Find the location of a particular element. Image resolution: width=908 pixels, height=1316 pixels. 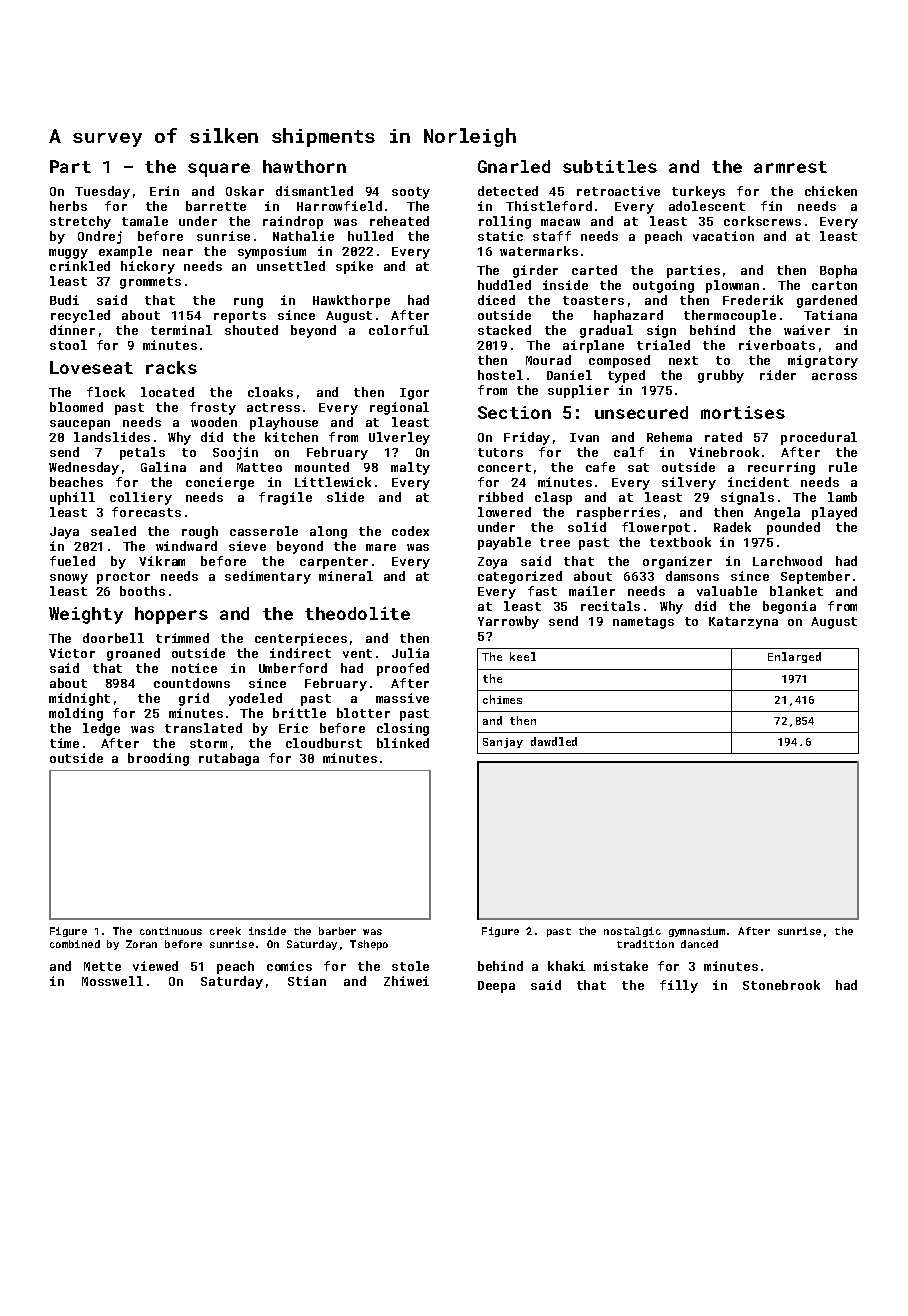

Deepa is located at coordinates (496, 987).
